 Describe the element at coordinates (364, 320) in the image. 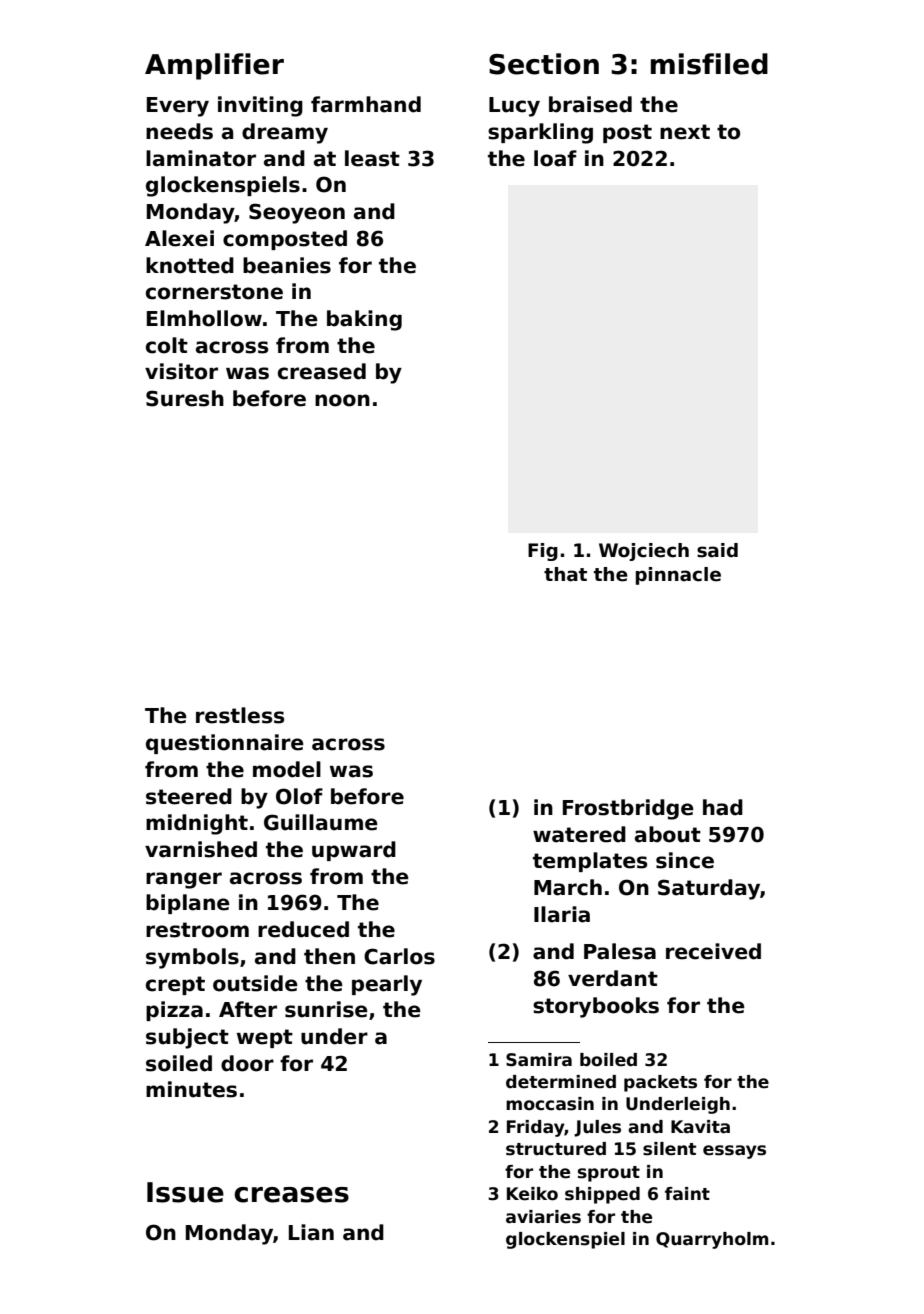

I see `baking` at that location.
